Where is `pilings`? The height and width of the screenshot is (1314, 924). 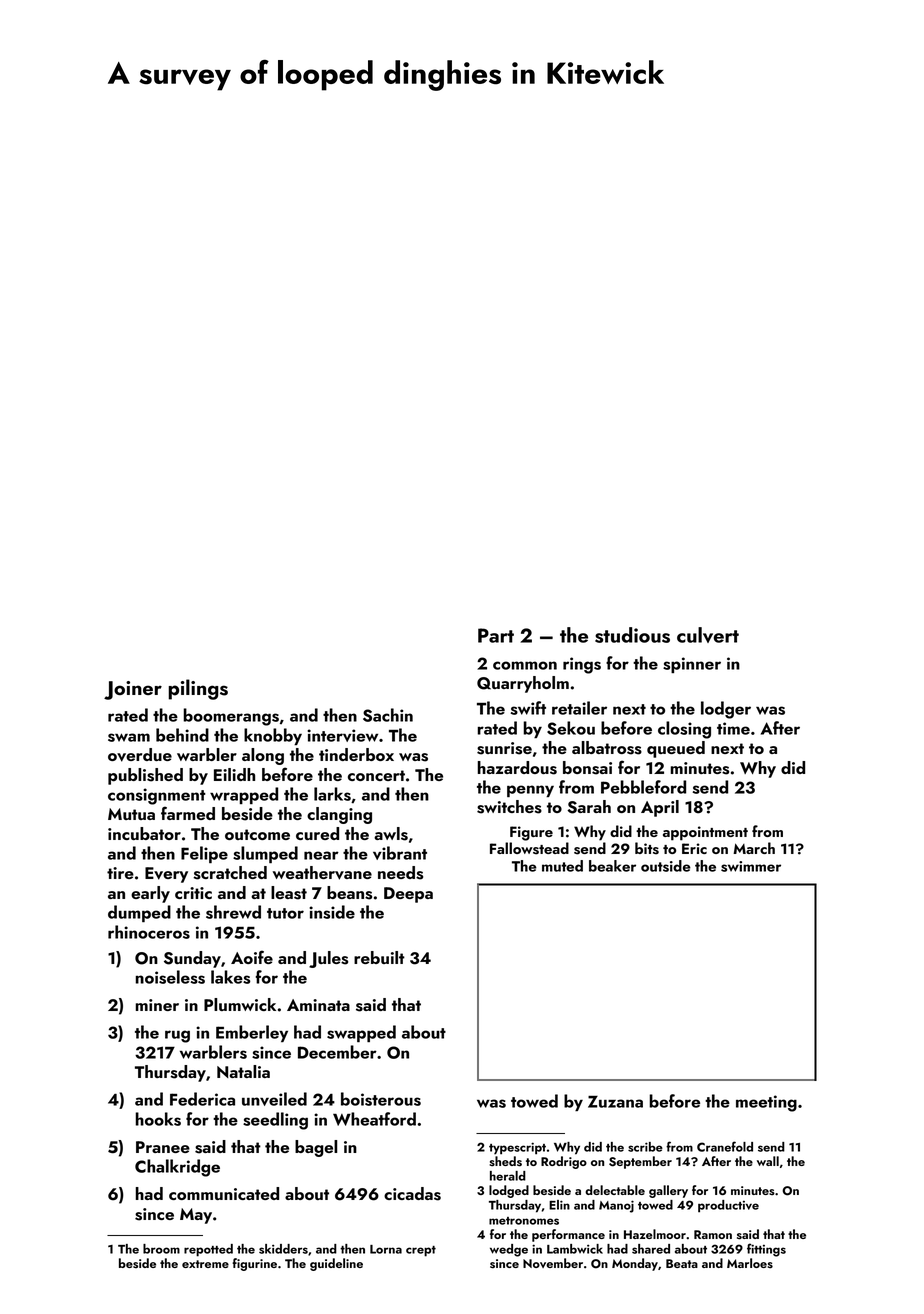 pilings is located at coordinates (198, 689).
